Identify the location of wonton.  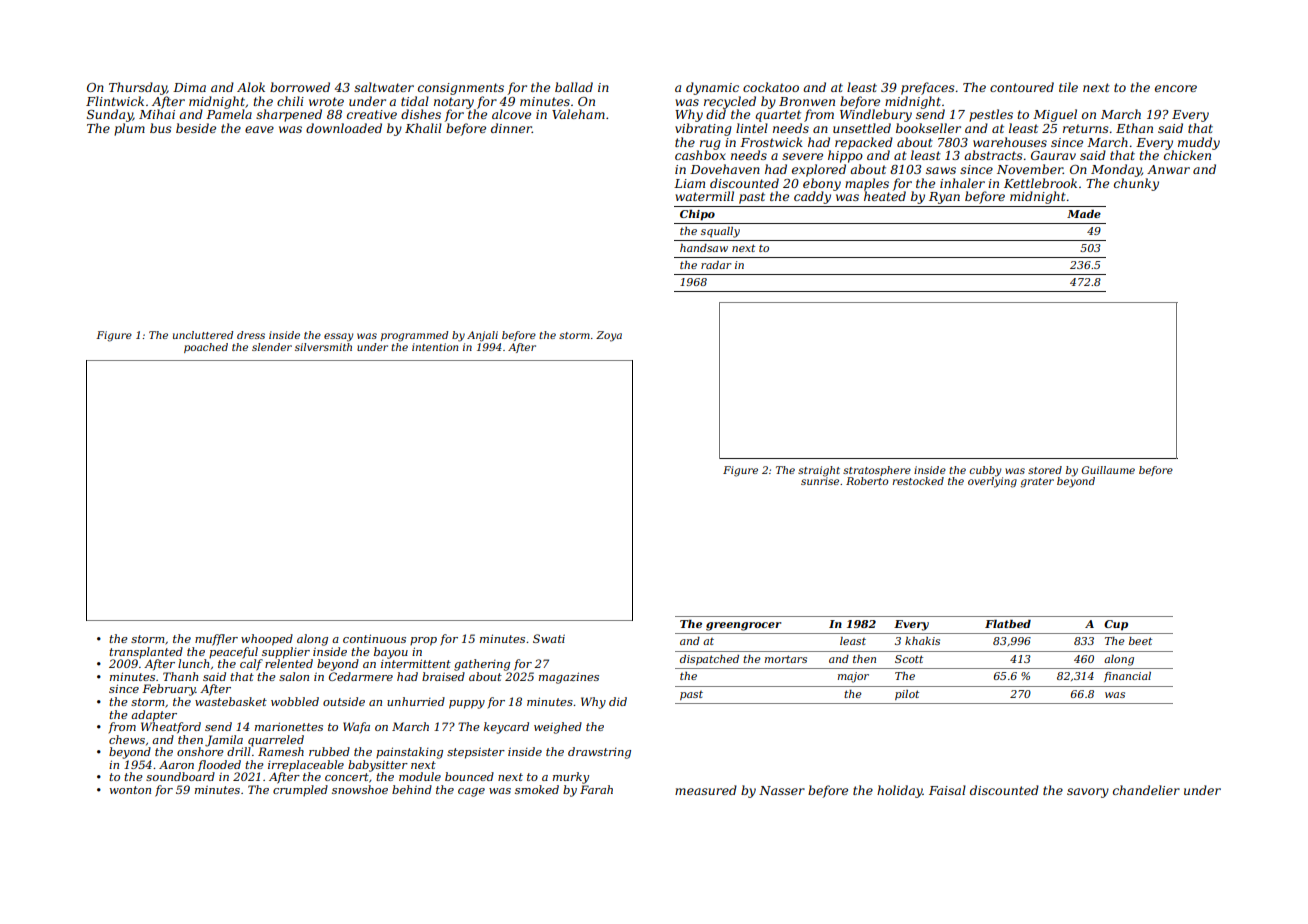
(130, 790).
